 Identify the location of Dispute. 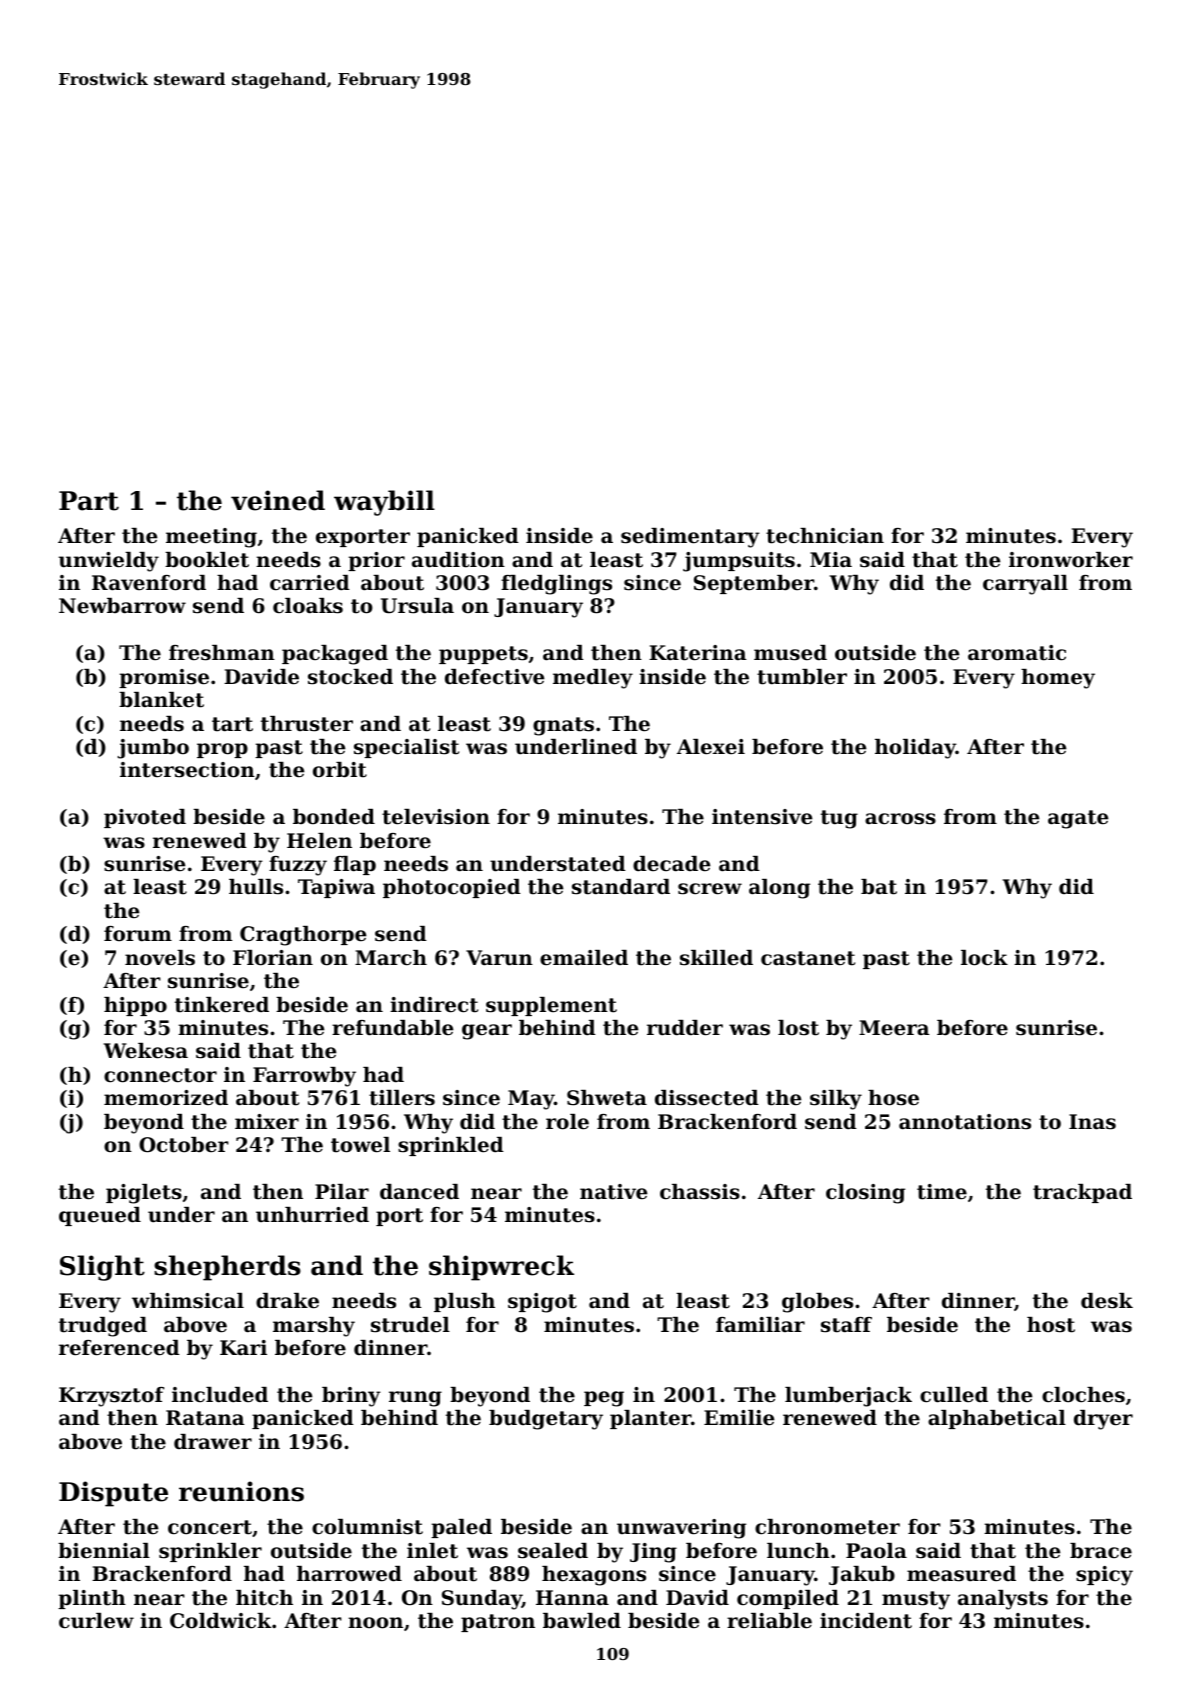
(113, 1494).
